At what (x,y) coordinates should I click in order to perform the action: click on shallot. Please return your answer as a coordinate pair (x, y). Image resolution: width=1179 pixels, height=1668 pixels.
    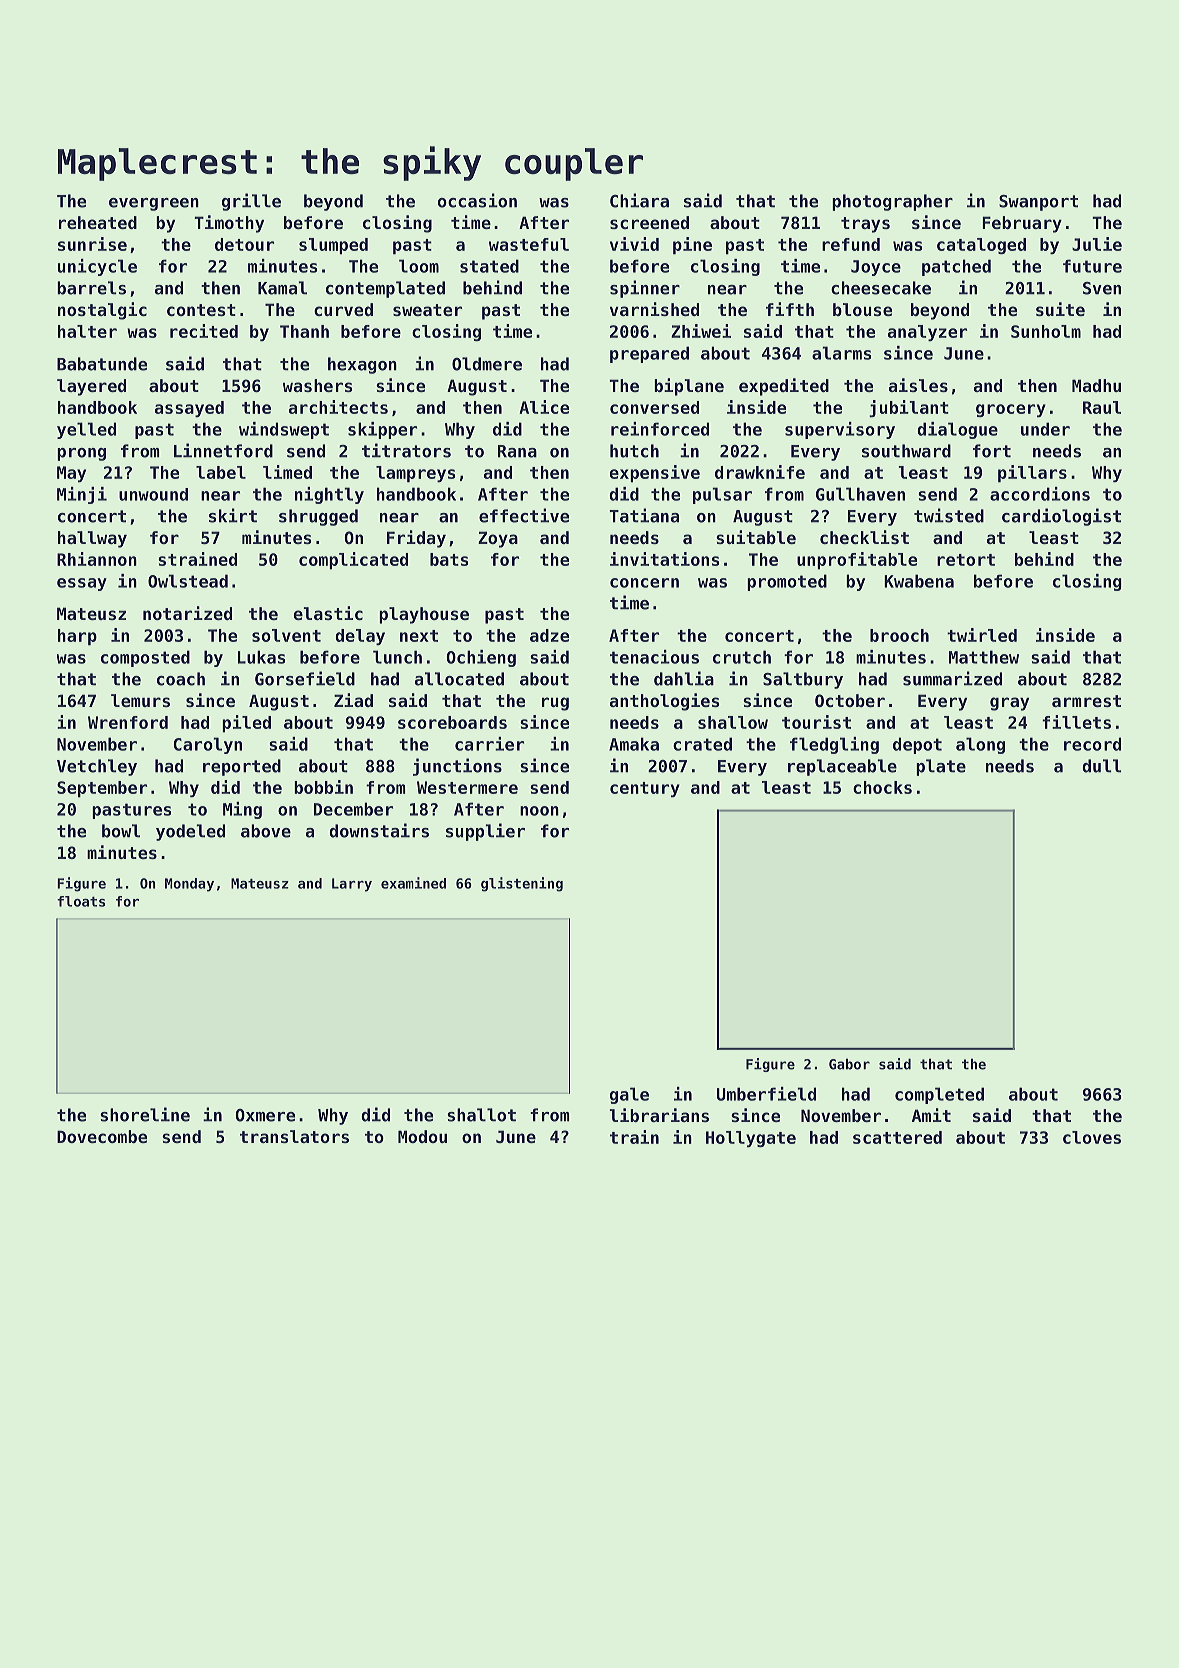
    Looking at the image, I should click on (481, 1115).
